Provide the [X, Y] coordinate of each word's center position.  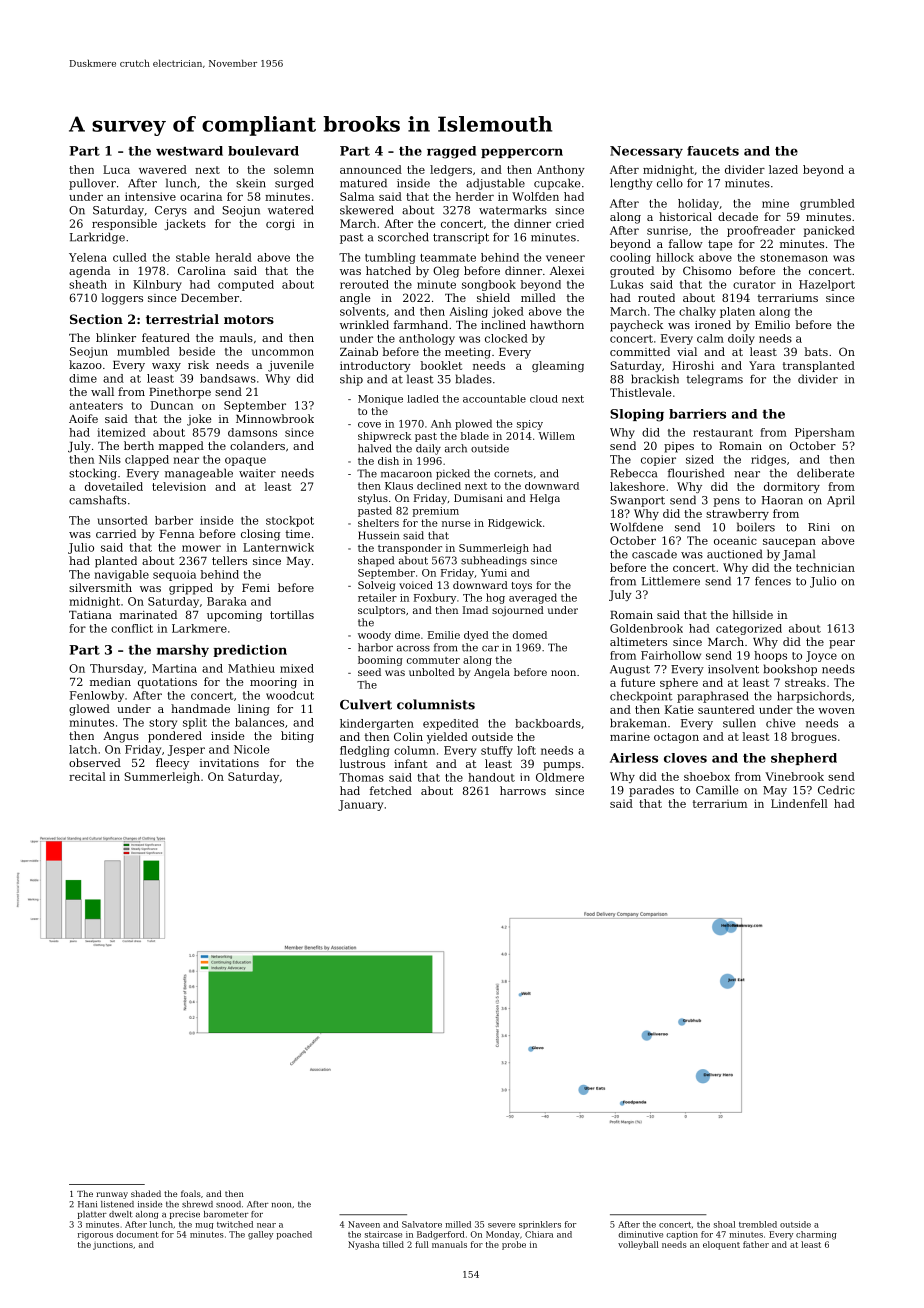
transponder [410, 549]
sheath [88, 284]
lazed [783, 169]
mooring [273, 683]
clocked [506, 338]
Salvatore [422, 1224]
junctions [113, 1246]
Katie [679, 709]
